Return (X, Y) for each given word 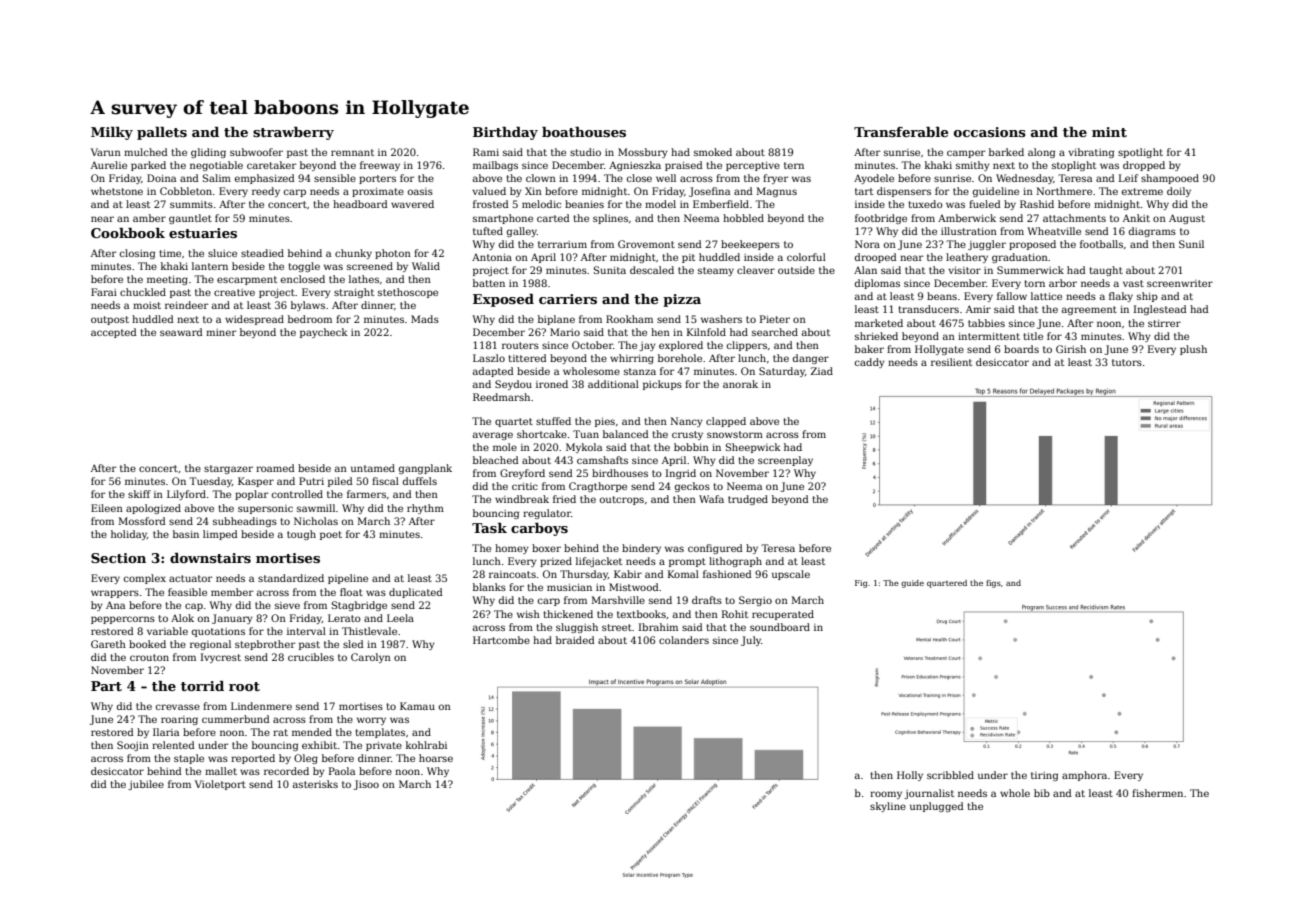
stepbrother (265, 645)
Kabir (628, 574)
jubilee (146, 785)
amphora (1084, 776)
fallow (1012, 296)
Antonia (492, 257)
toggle (304, 267)
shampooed (1170, 179)
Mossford (142, 521)
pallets (162, 133)
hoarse (436, 758)
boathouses (584, 132)
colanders (684, 640)
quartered (947, 584)
